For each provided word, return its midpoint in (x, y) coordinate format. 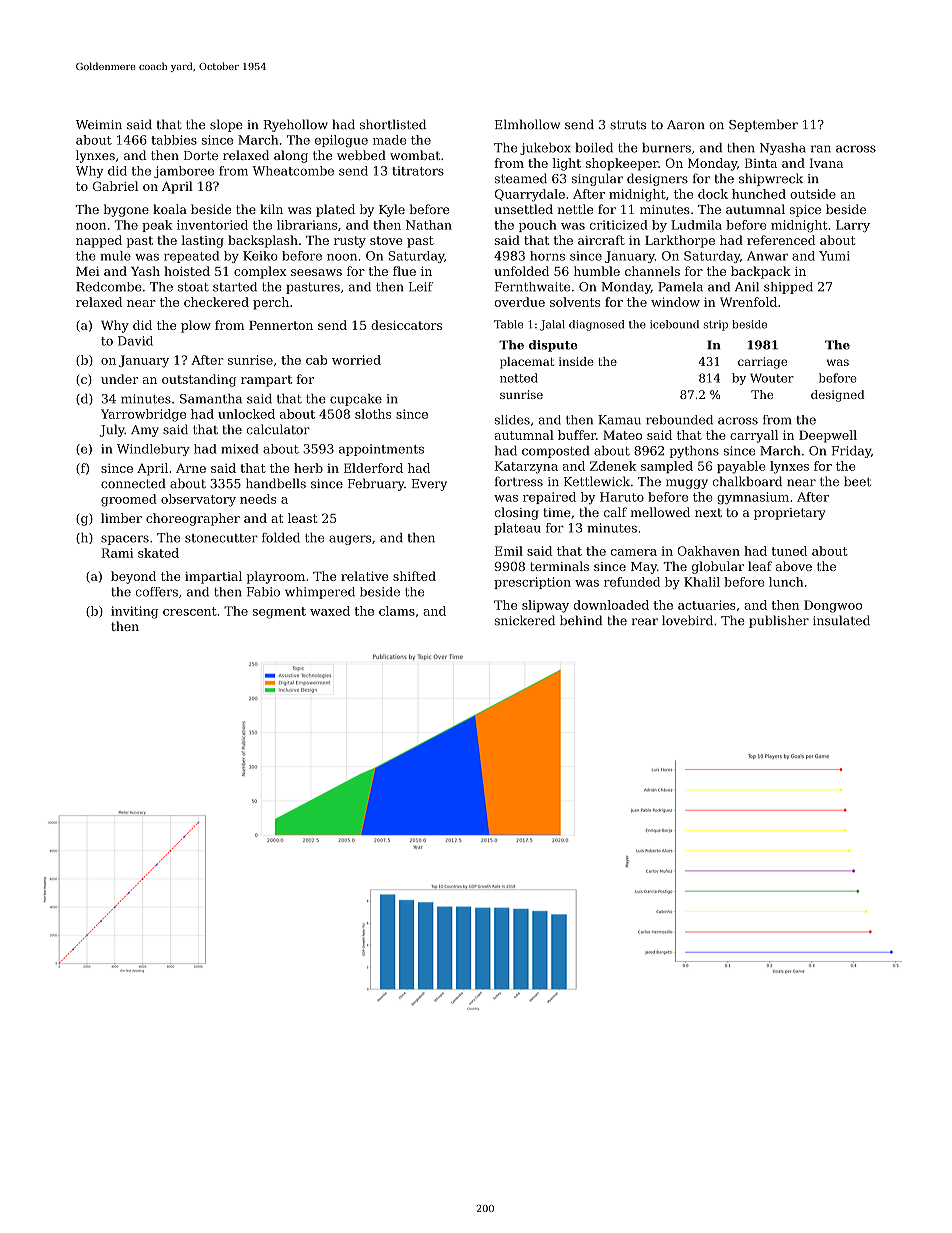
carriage (762, 363)
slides (512, 420)
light (566, 164)
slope (226, 125)
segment (279, 613)
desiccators (406, 325)
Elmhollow (527, 124)
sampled (667, 467)
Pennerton (281, 325)
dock (713, 194)
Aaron (686, 125)
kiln (271, 209)
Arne (191, 468)
